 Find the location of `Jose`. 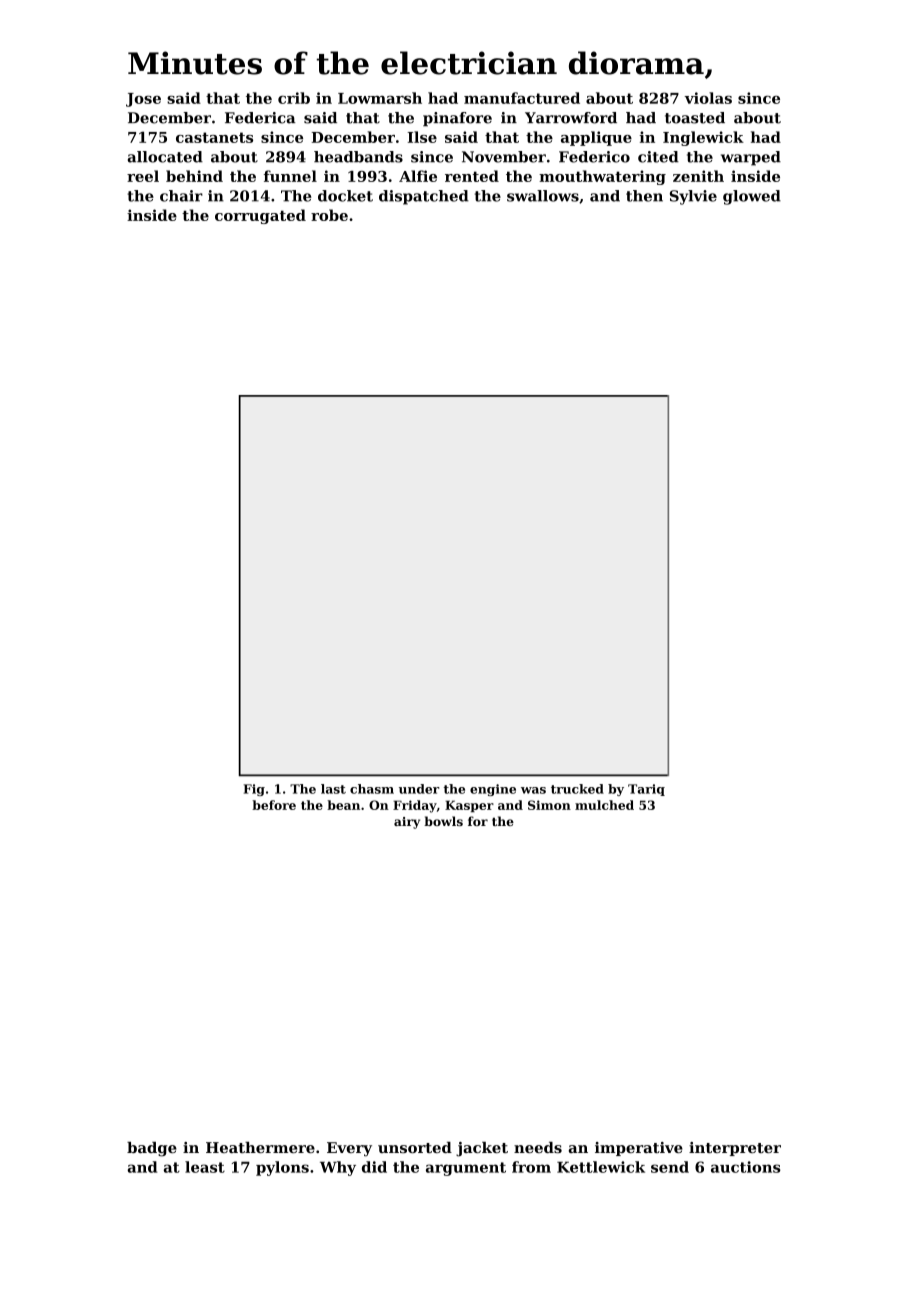

Jose is located at coordinates (143, 100).
